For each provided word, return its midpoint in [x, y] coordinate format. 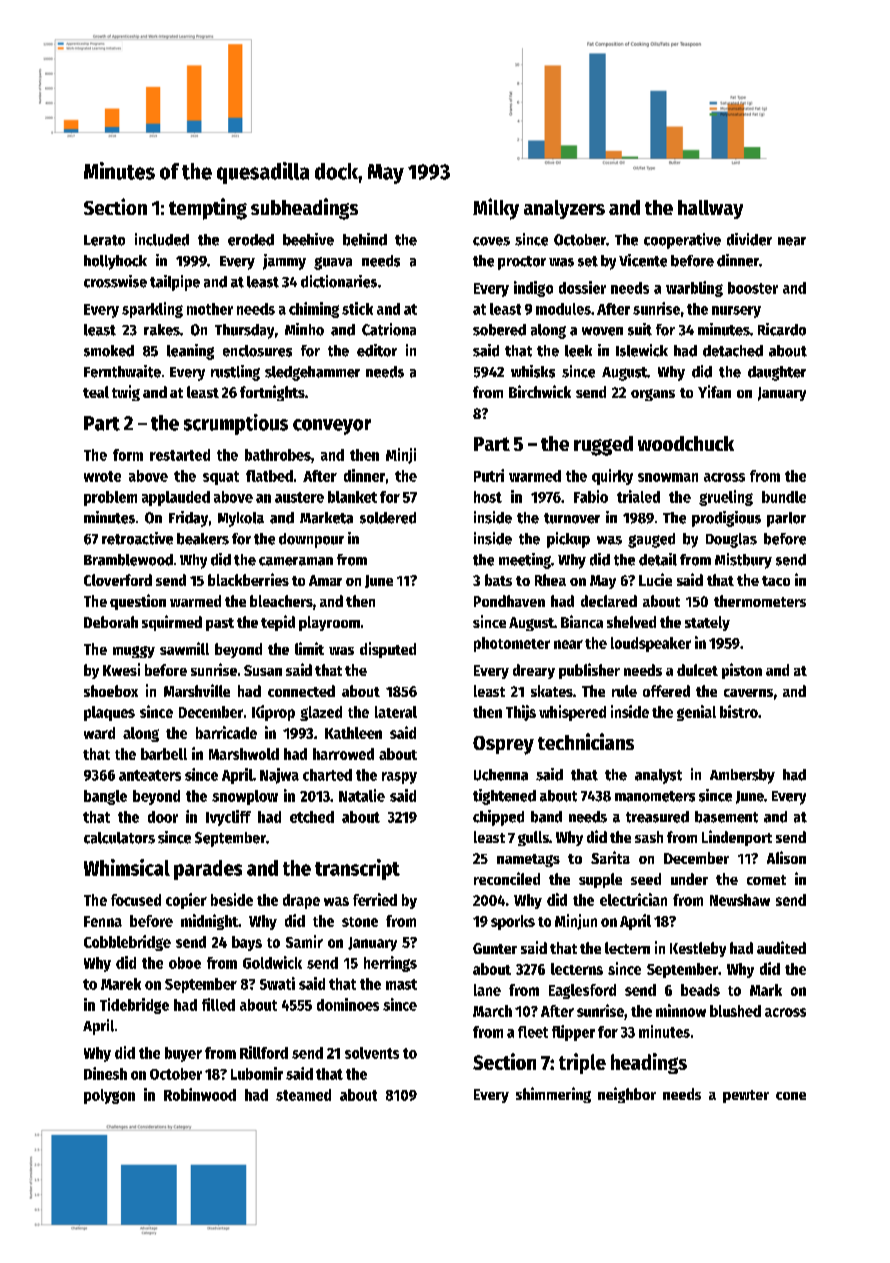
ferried [375, 899]
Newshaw [740, 900]
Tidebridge [134, 1006]
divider [749, 239]
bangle [105, 797]
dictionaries [339, 281]
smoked [109, 351]
